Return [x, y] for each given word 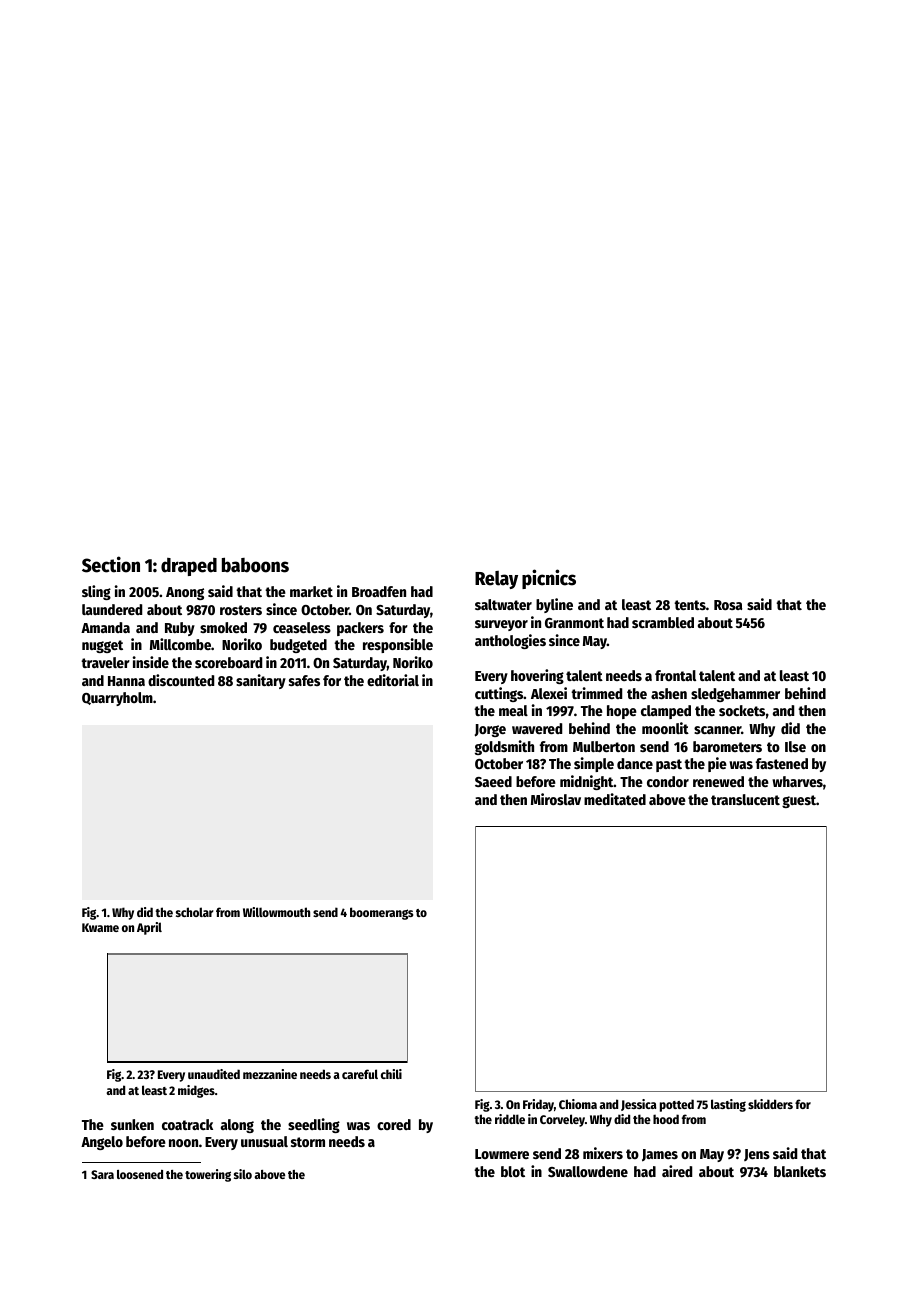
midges [196, 1091]
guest [799, 801]
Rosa [728, 605]
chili [391, 1074]
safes [304, 680]
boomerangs [381, 913]
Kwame [100, 927]
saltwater [503, 604]
